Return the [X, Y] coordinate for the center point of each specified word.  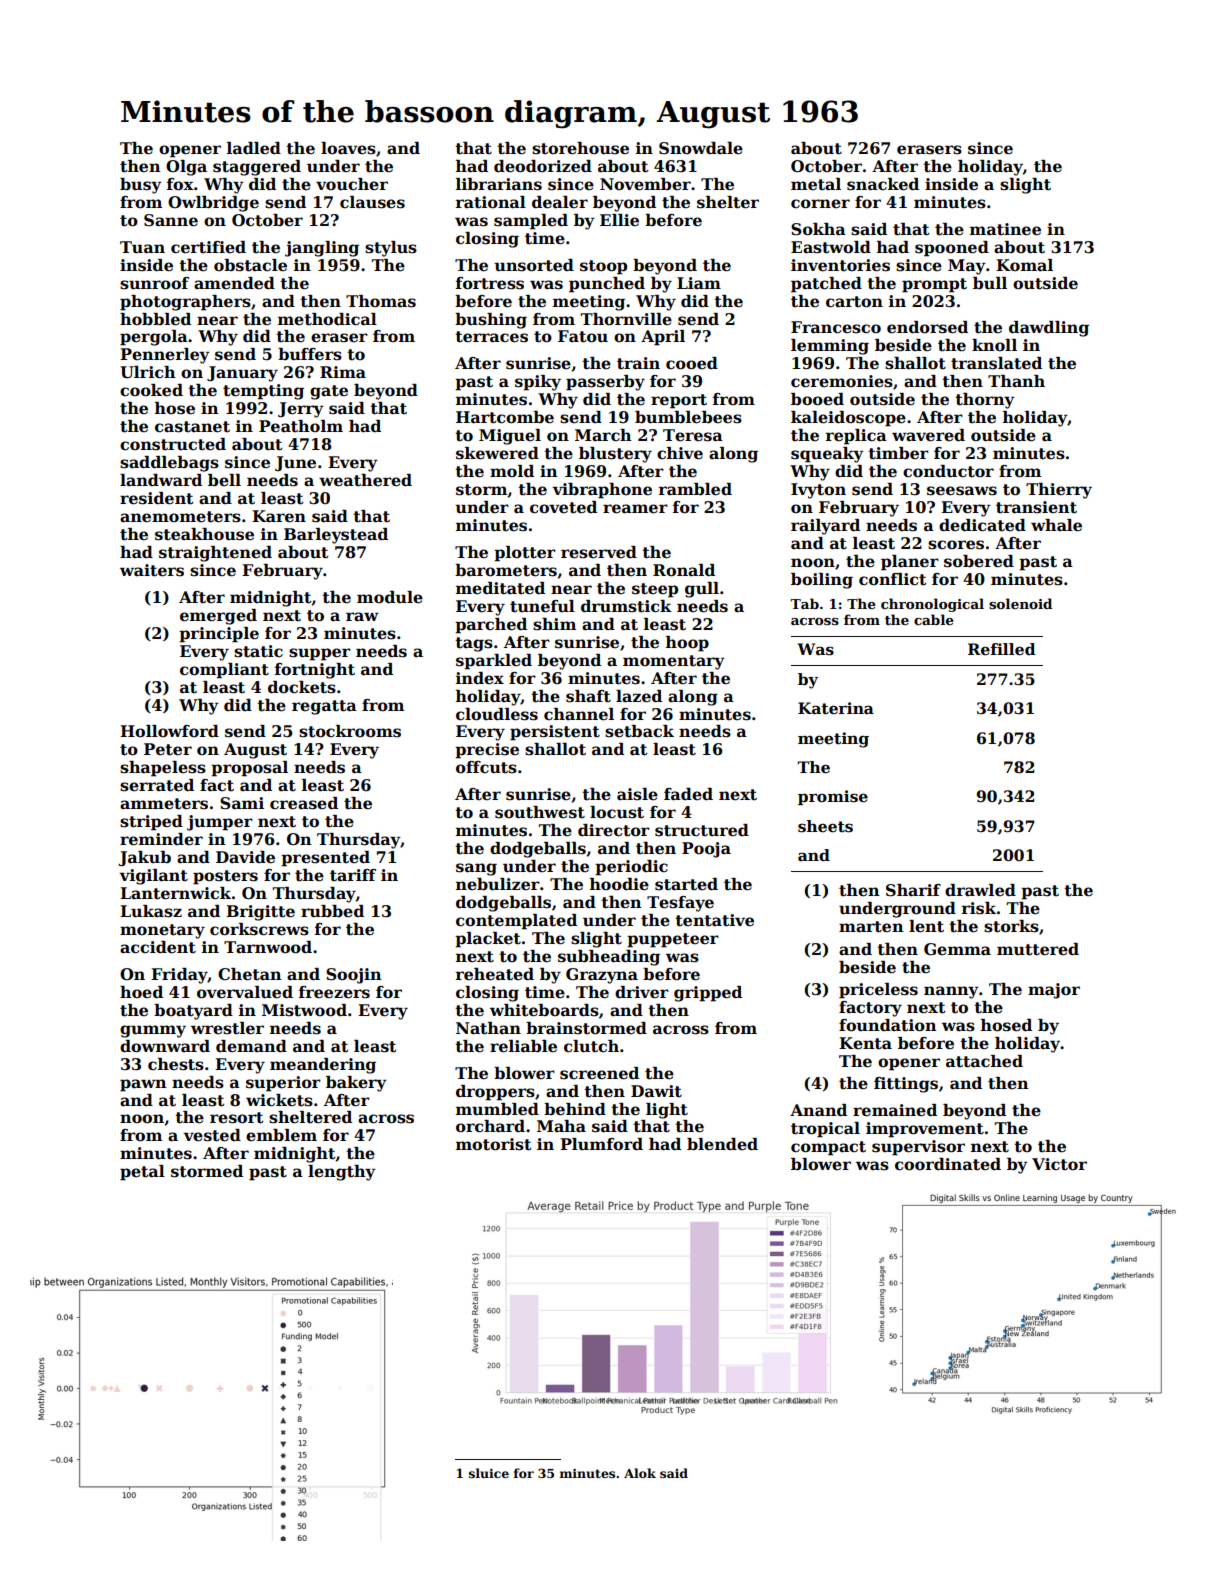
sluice [489, 1473]
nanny [951, 992]
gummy [153, 1031]
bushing [491, 321]
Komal [1024, 265]
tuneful [542, 606]
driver [642, 992]
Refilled [1002, 649]
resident [156, 498]
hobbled [155, 319]
